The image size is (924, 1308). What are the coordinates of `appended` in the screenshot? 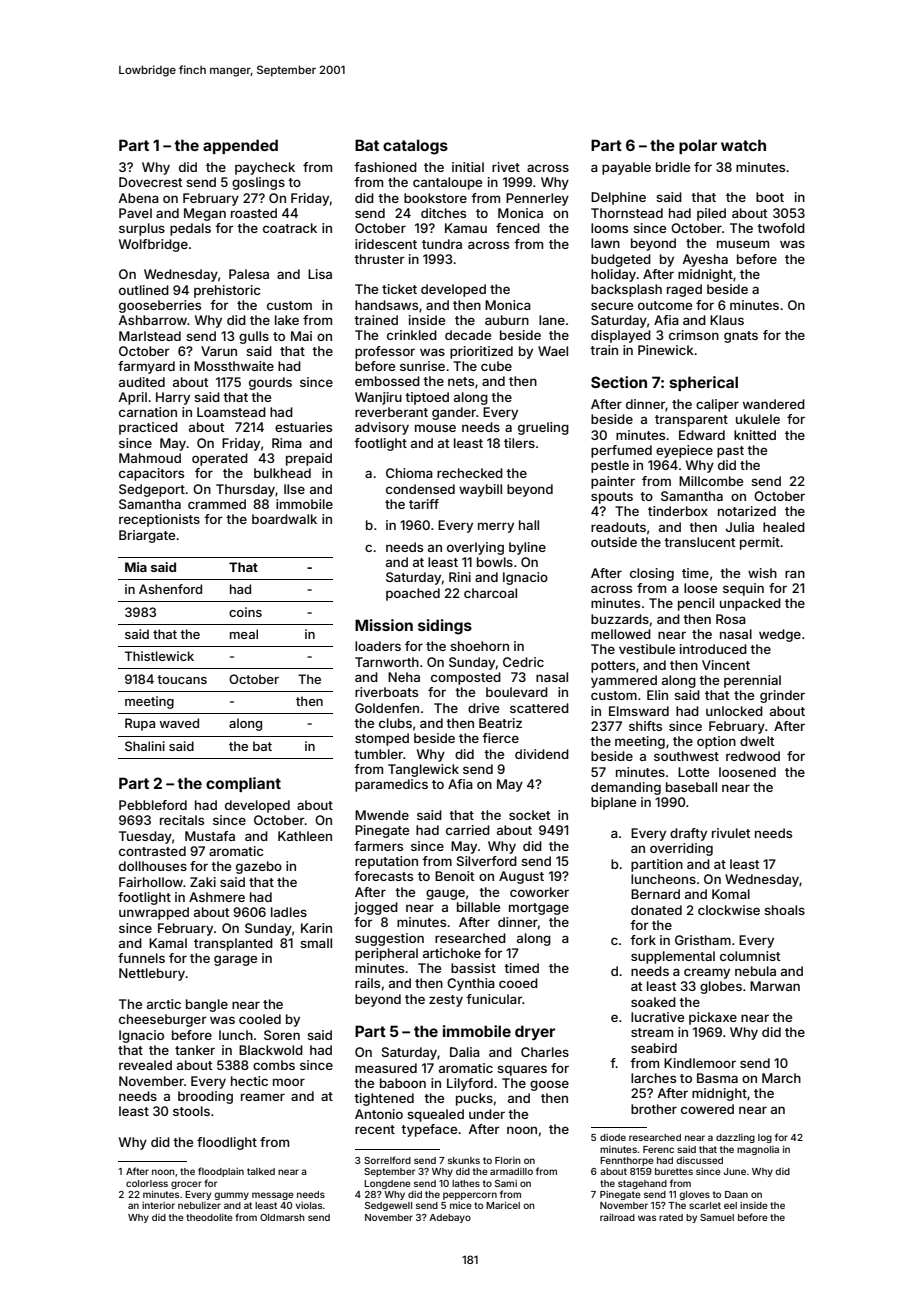 It's located at (240, 146).
